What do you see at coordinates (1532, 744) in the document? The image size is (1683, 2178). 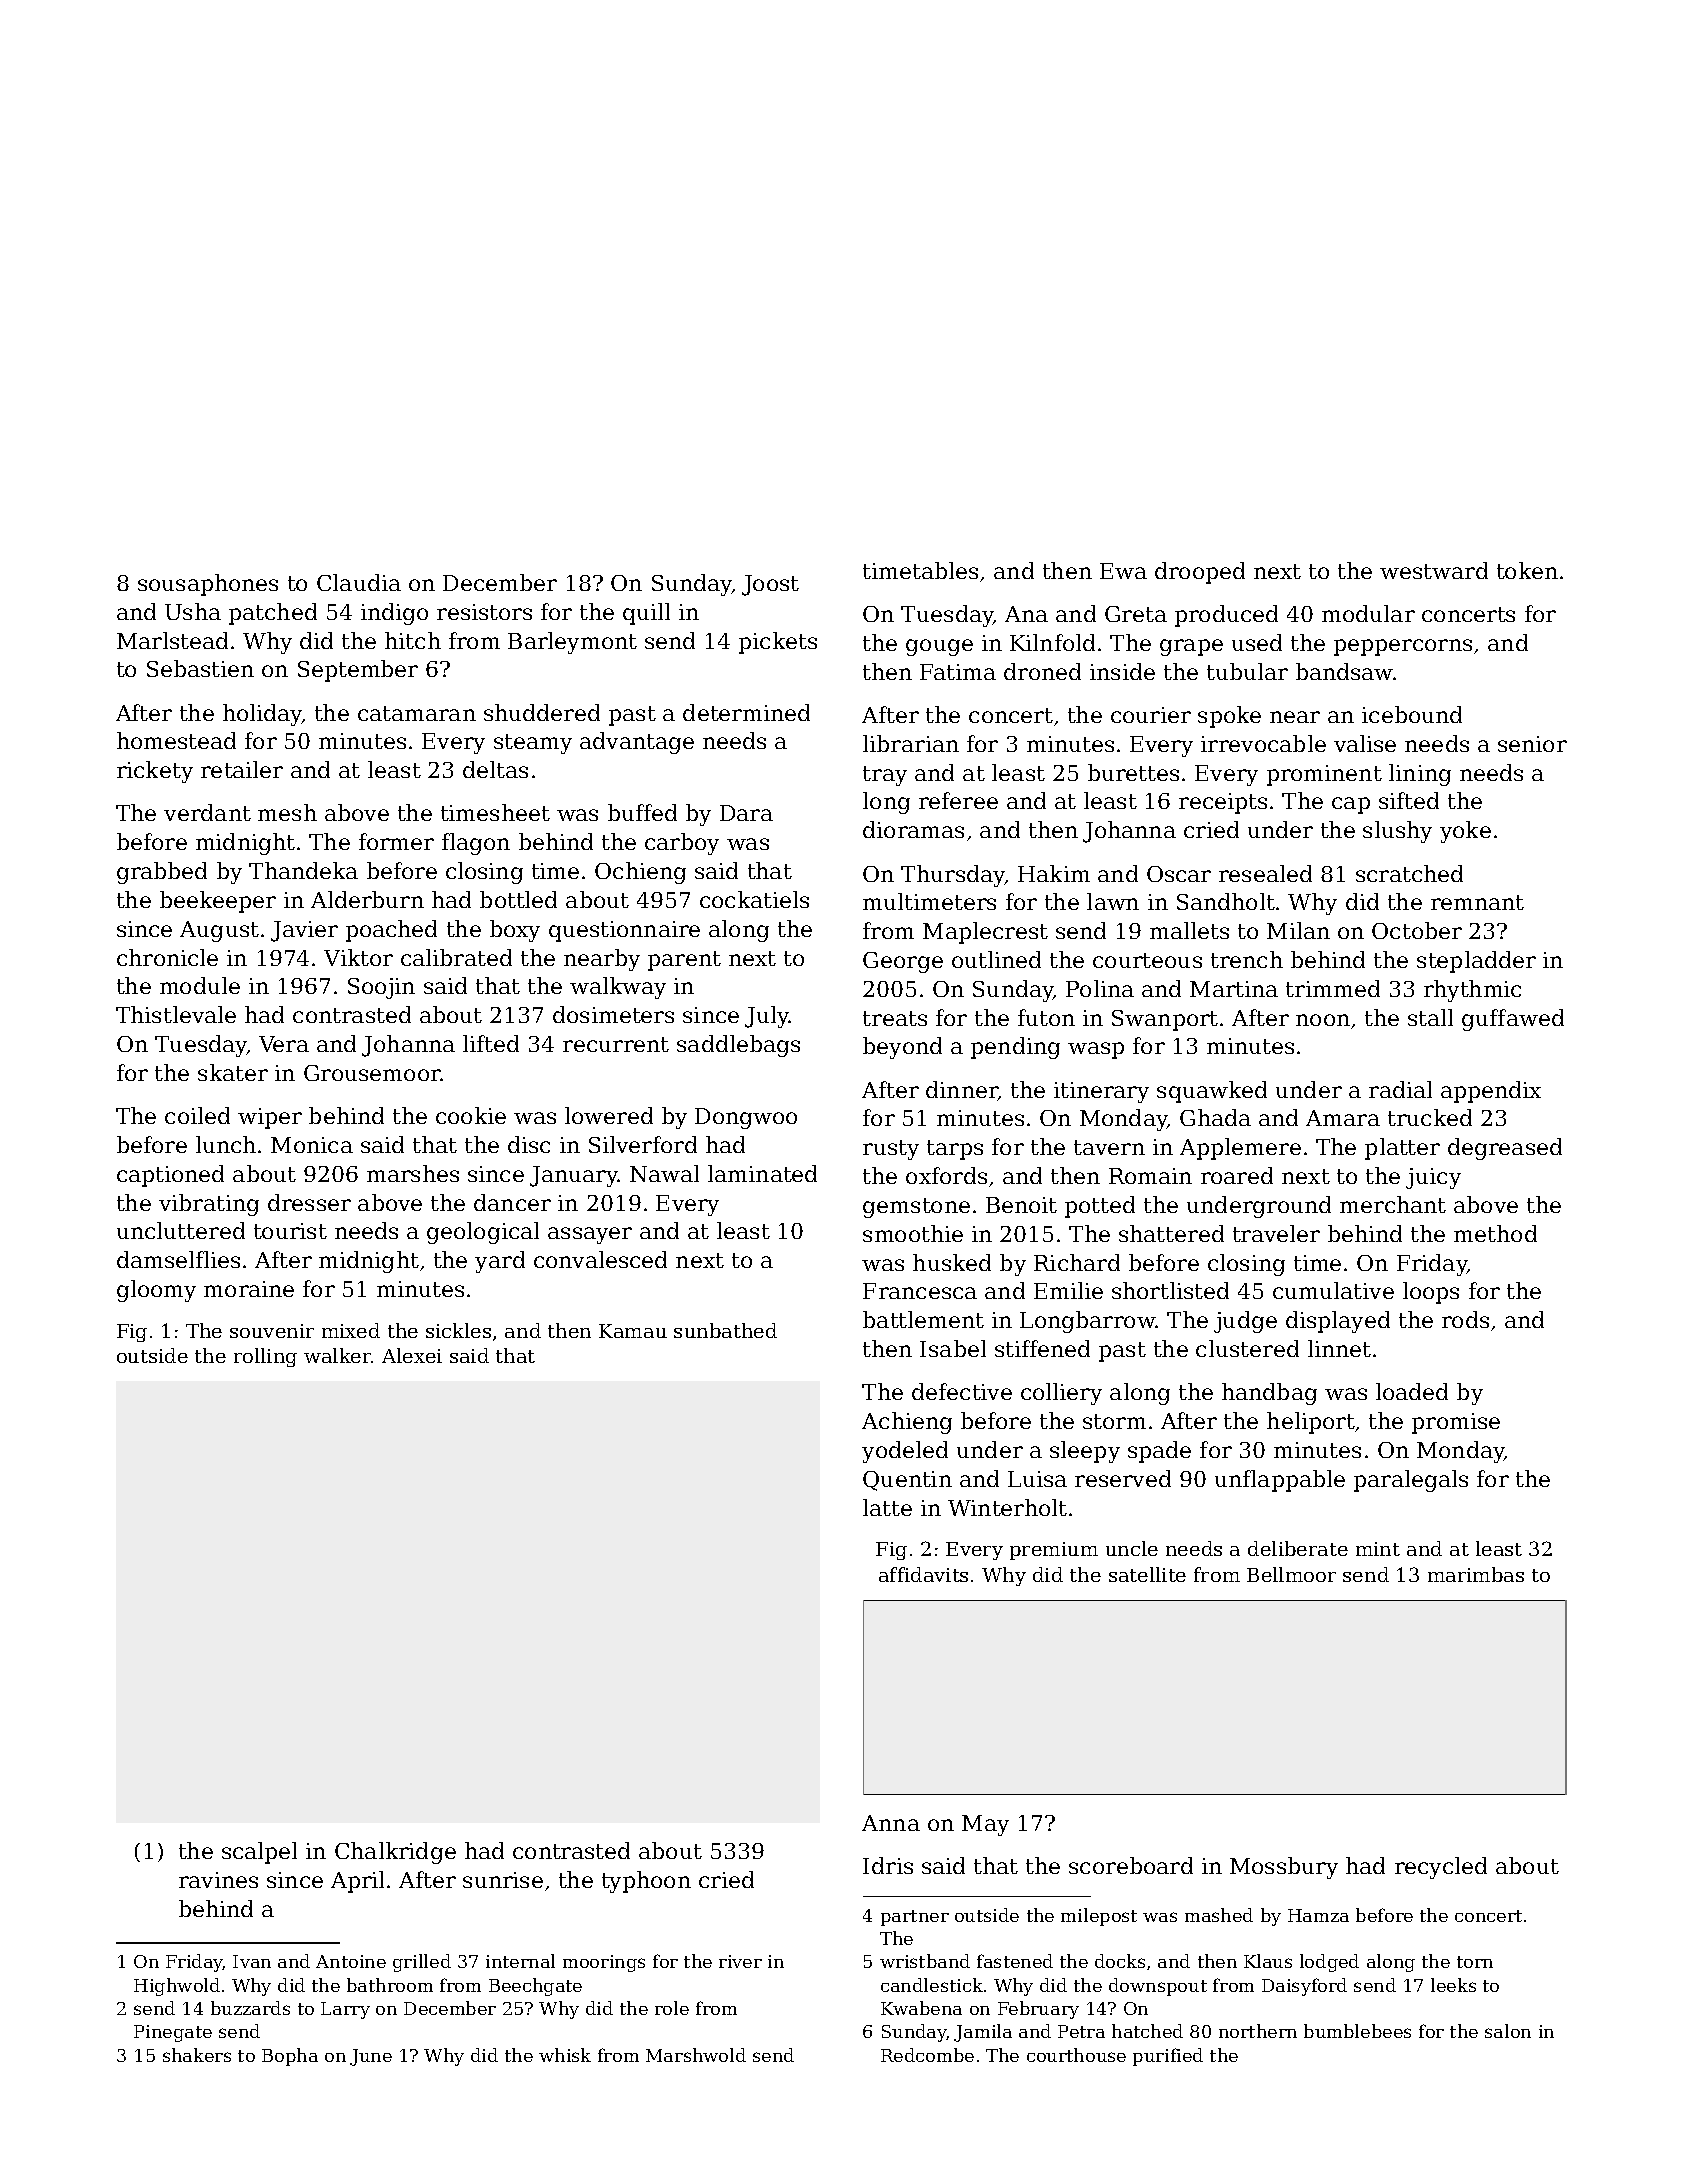 I see `senior` at bounding box center [1532, 744].
